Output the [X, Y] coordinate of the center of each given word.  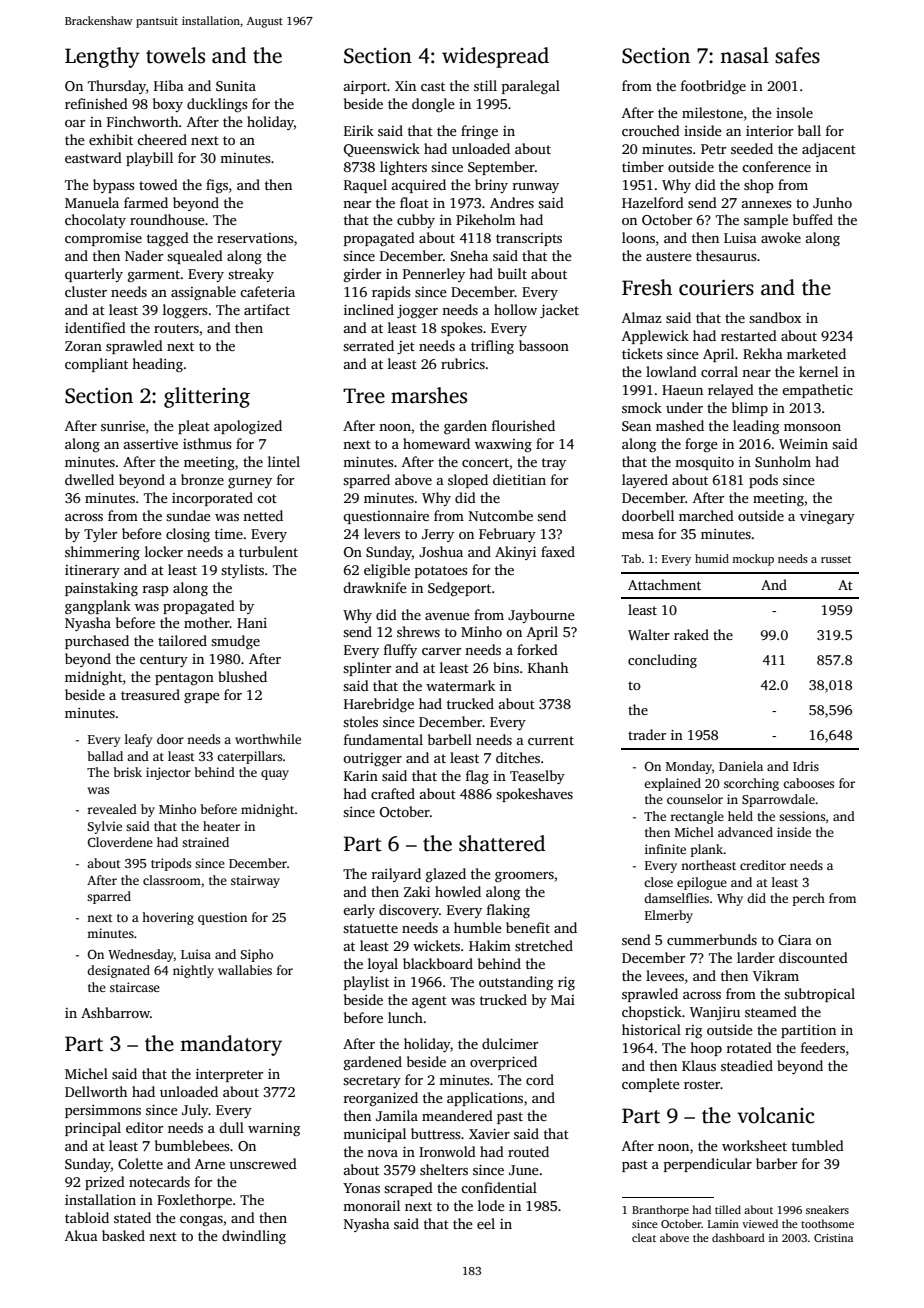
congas [201, 1221]
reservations [255, 238]
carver [441, 651]
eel [486, 1223]
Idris [806, 766]
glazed [446, 875]
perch [809, 899]
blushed [242, 676]
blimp [750, 409]
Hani [252, 623]
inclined [369, 309]
